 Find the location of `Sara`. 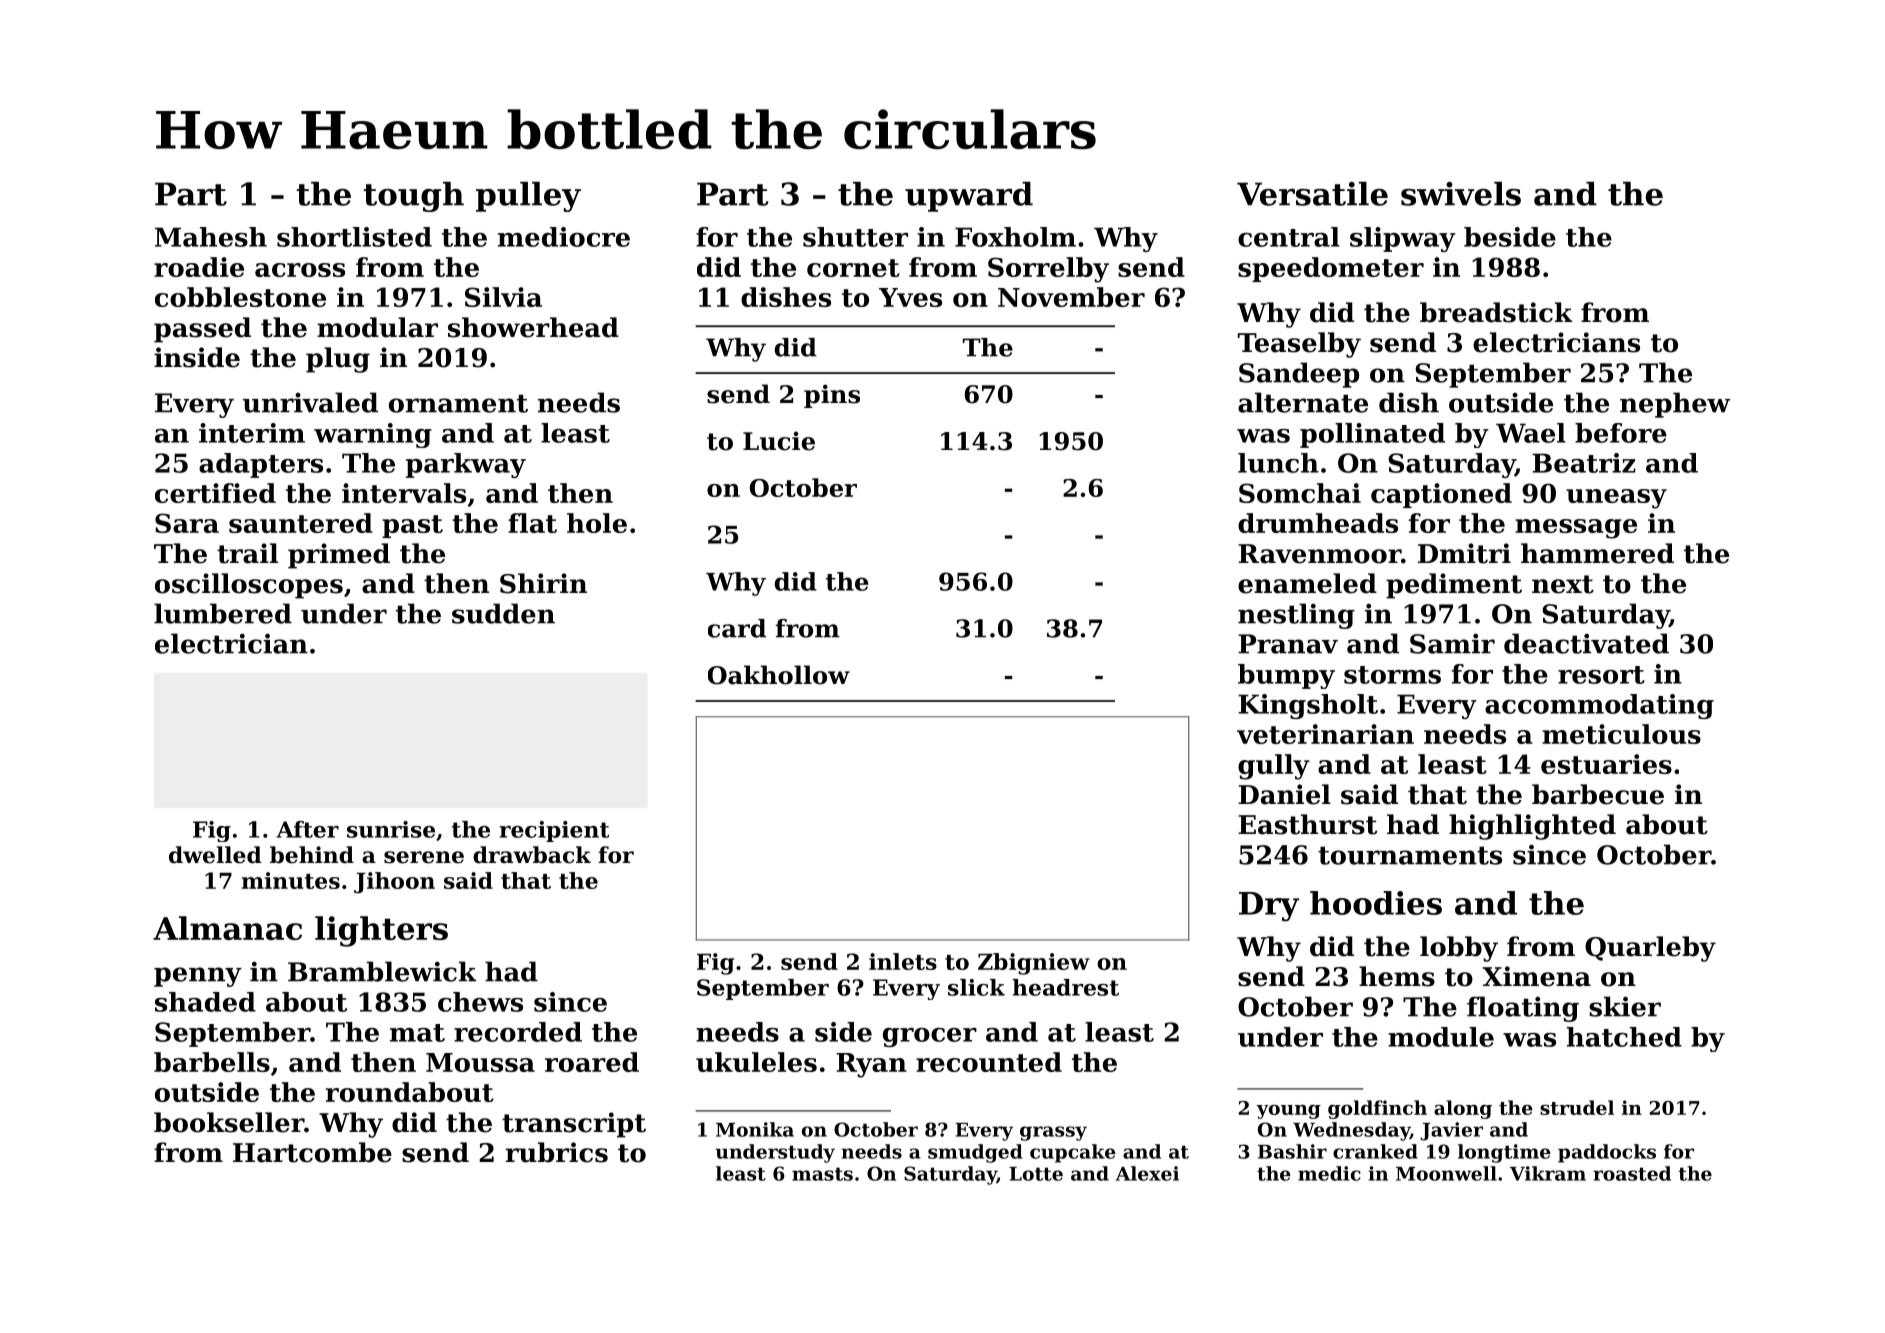

Sara is located at coordinates (187, 523).
